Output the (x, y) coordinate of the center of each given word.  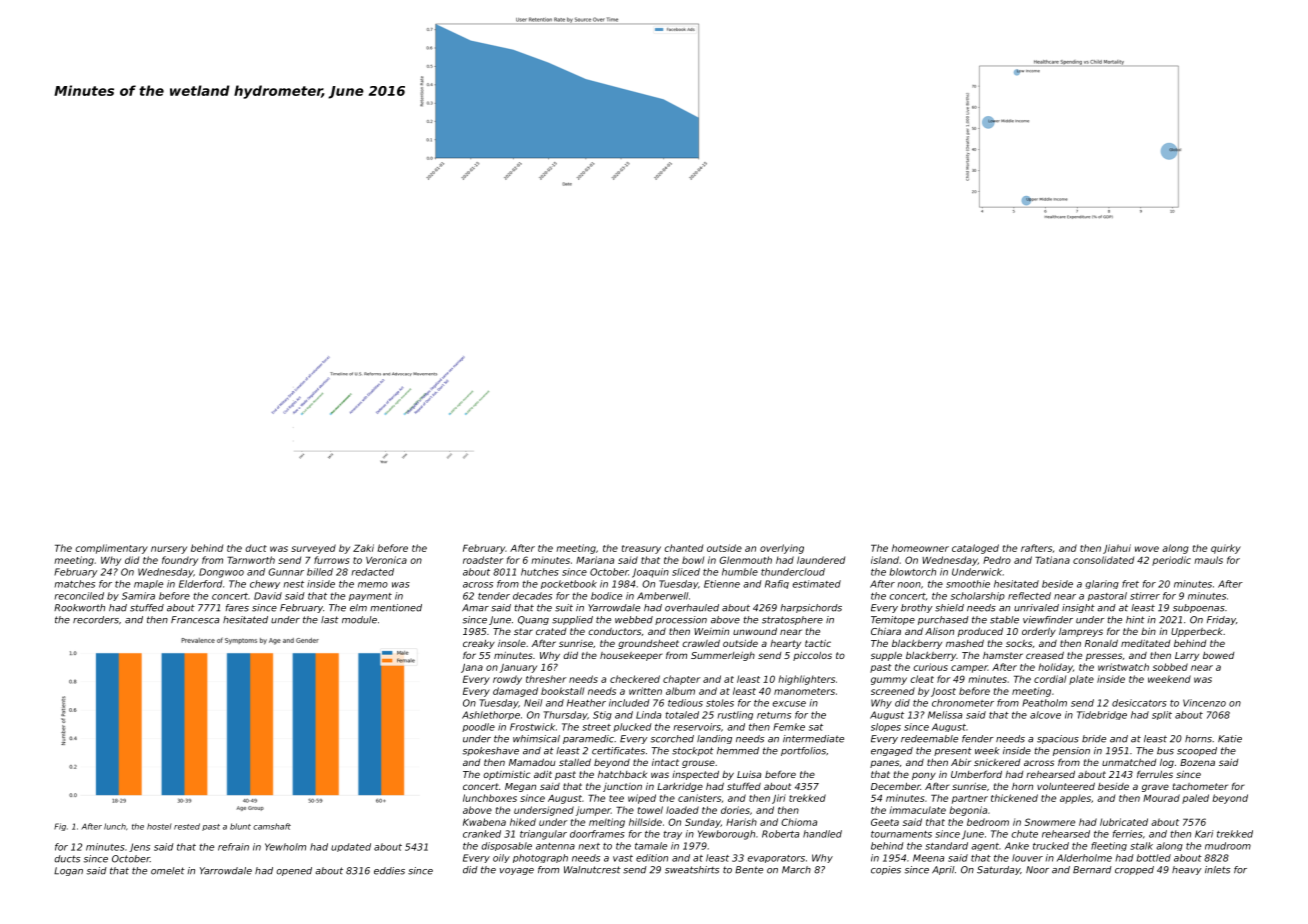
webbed (634, 620)
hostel (159, 826)
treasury (641, 549)
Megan (520, 787)
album (680, 691)
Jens (139, 847)
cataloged (975, 549)
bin (1148, 631)
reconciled (79, 596)
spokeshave (491, 751)
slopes (886, 727)
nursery (169, 550)
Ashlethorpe (491, 715)
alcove (1045, 715)
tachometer (1200, 786)
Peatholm (1044, 703)
